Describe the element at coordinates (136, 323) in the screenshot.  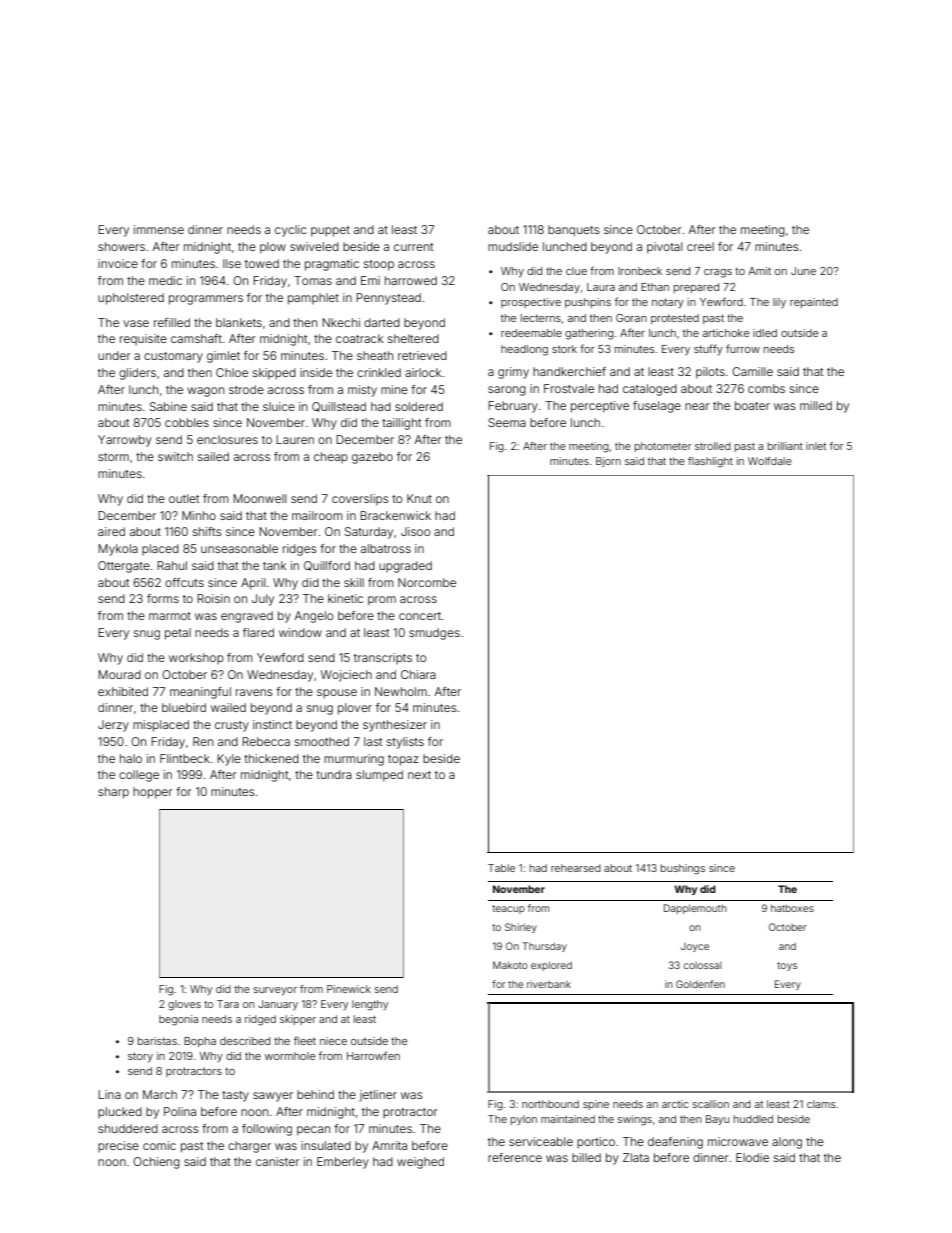
I see `vase` at that location.
